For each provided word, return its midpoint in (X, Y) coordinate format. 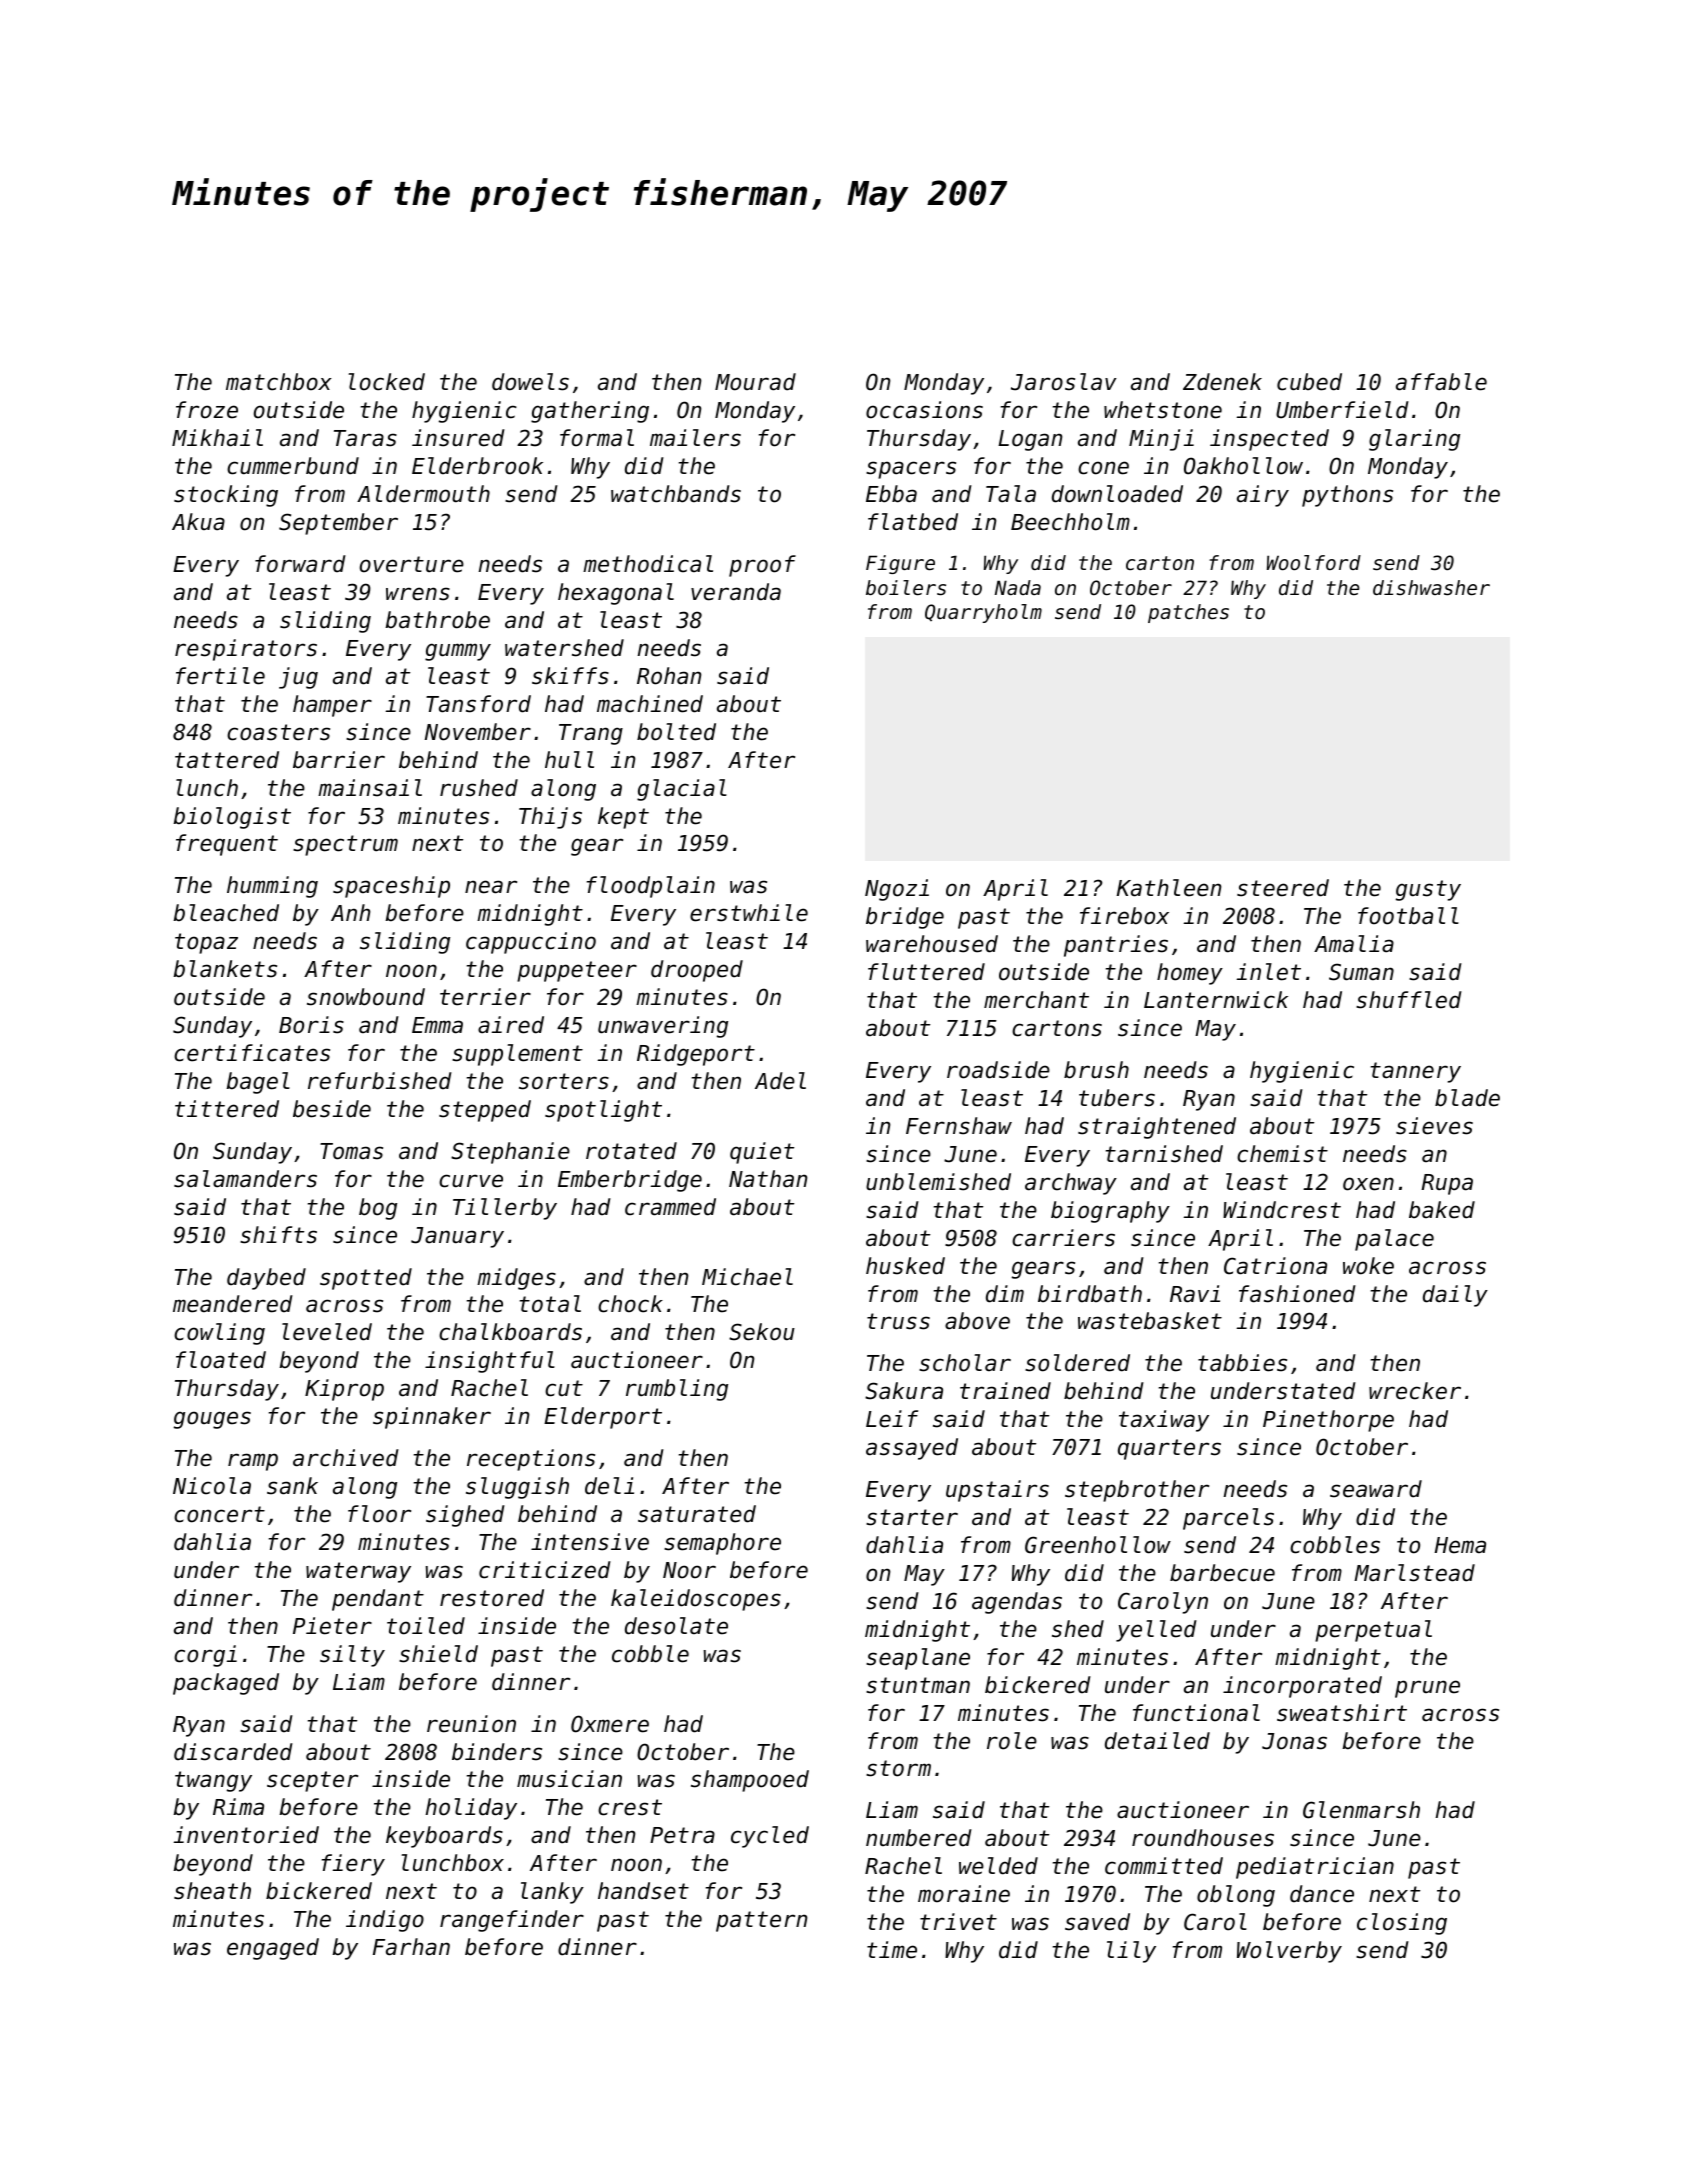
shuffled (1409, 1000)
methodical (648, 564)
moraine (964, 1894)
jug (298, 678)
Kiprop (344, 1390)
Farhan (411, 1947)
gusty (1428, 890)
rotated (631, 1151)
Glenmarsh (1361, 1810)
